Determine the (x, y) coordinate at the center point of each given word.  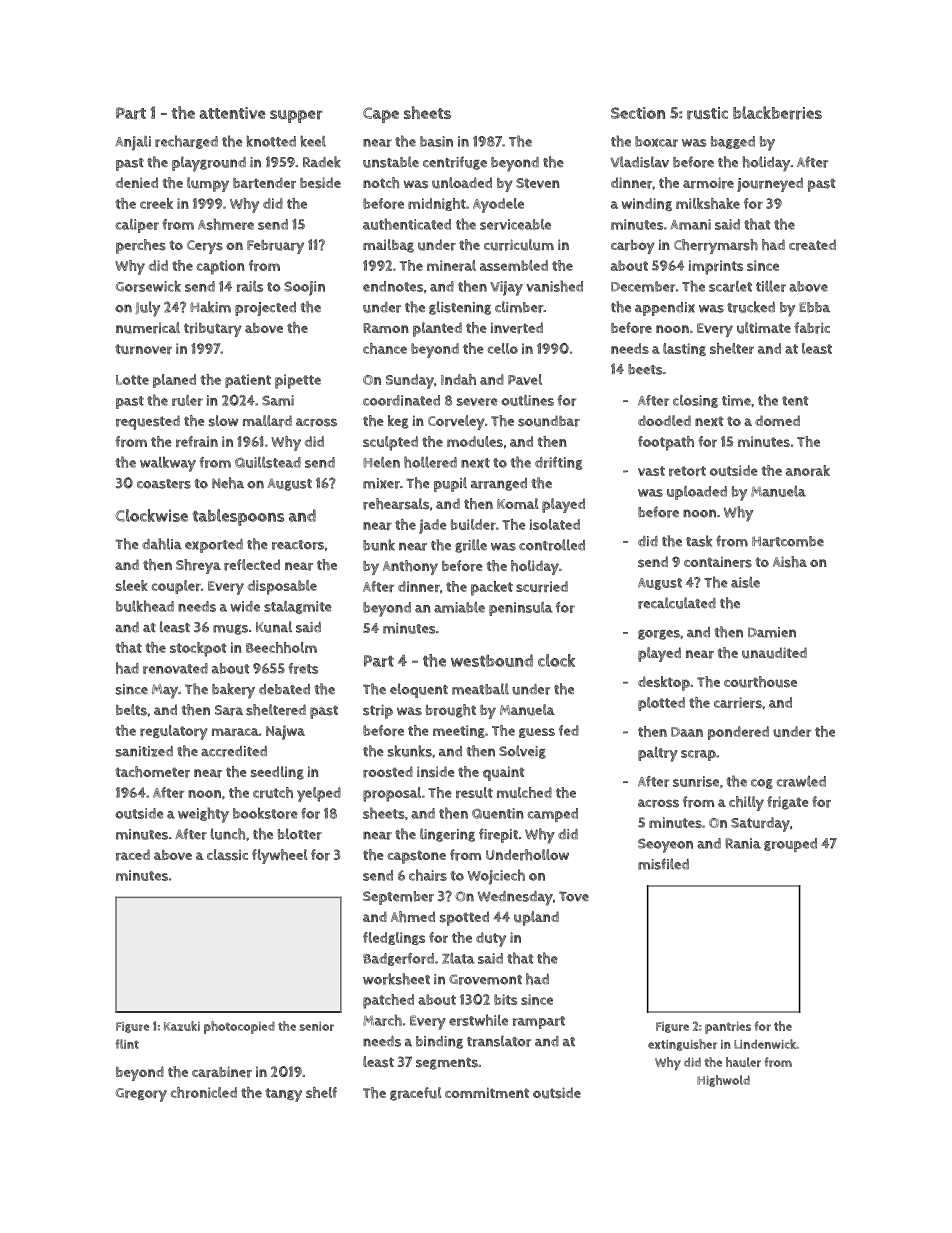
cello (503, 348)
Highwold (723, 1081)
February (275, 247)
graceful (416, 1094)
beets (645, 369)
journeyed (770, 184)
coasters (164, 484)
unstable (391, 162)
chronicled (204, 1092)
